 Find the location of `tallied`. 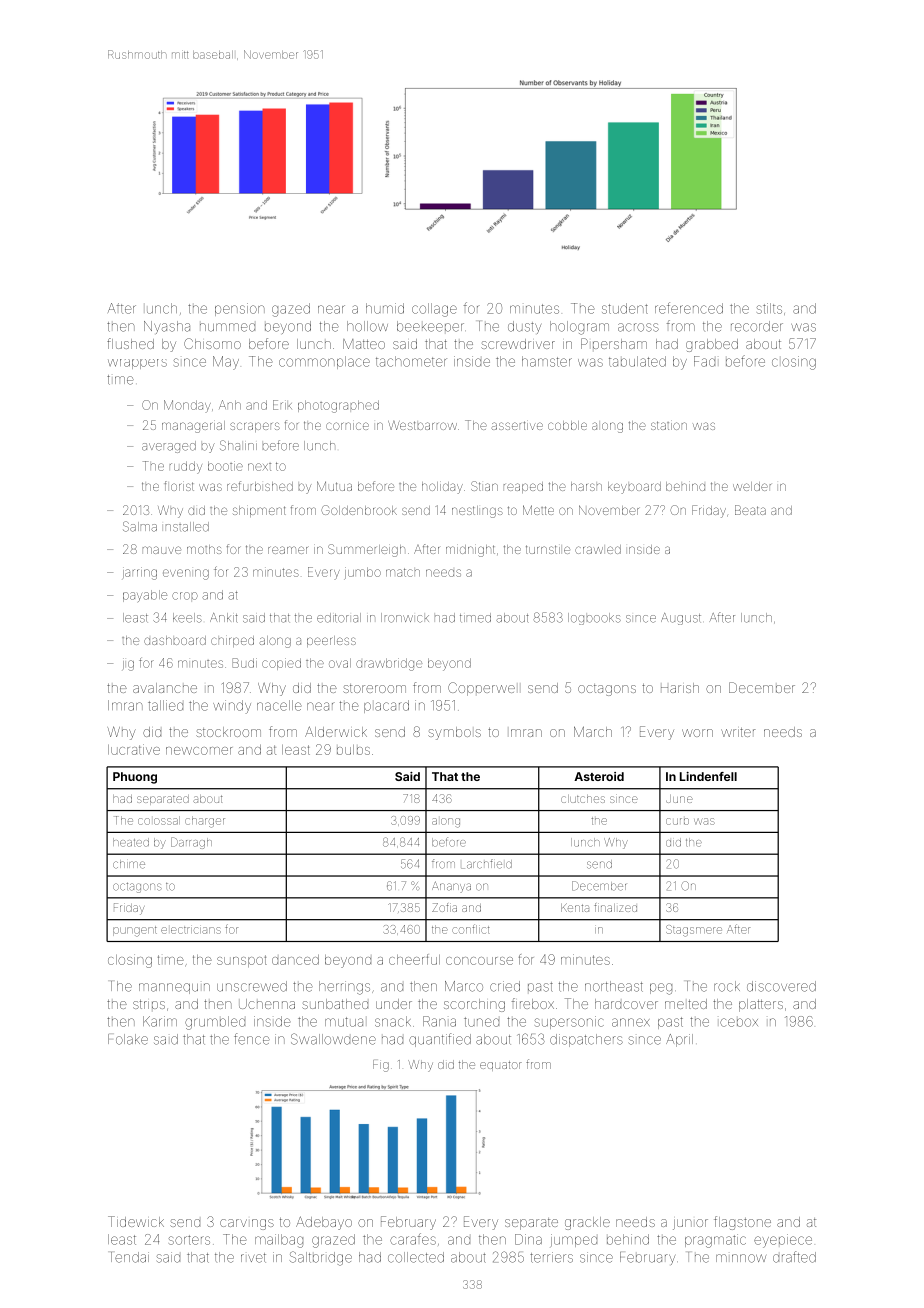

tallied is located at coordinates (165, 705).
